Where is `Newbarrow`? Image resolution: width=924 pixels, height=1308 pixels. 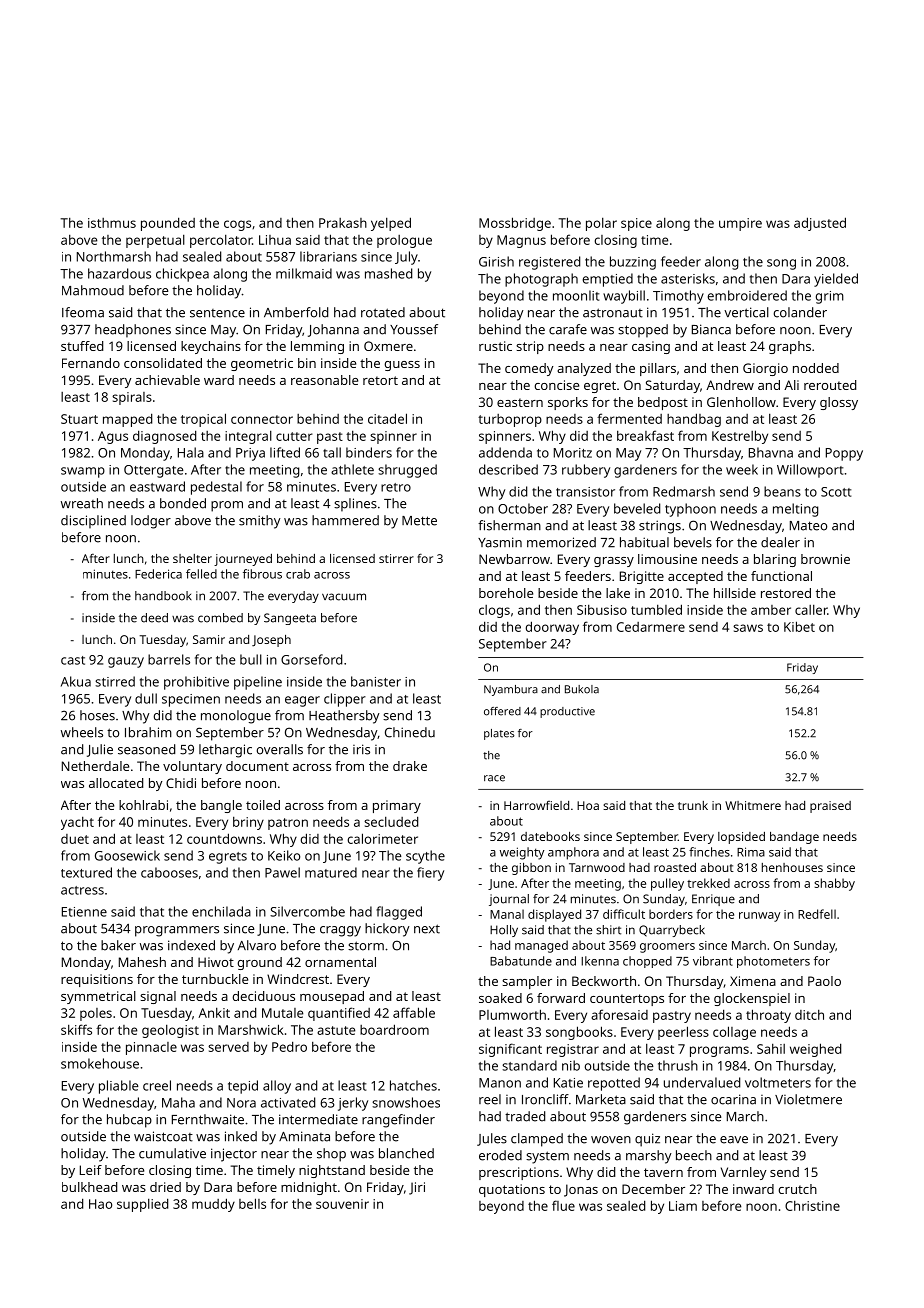 Newbarrow is located at coordinates (514, 559).
